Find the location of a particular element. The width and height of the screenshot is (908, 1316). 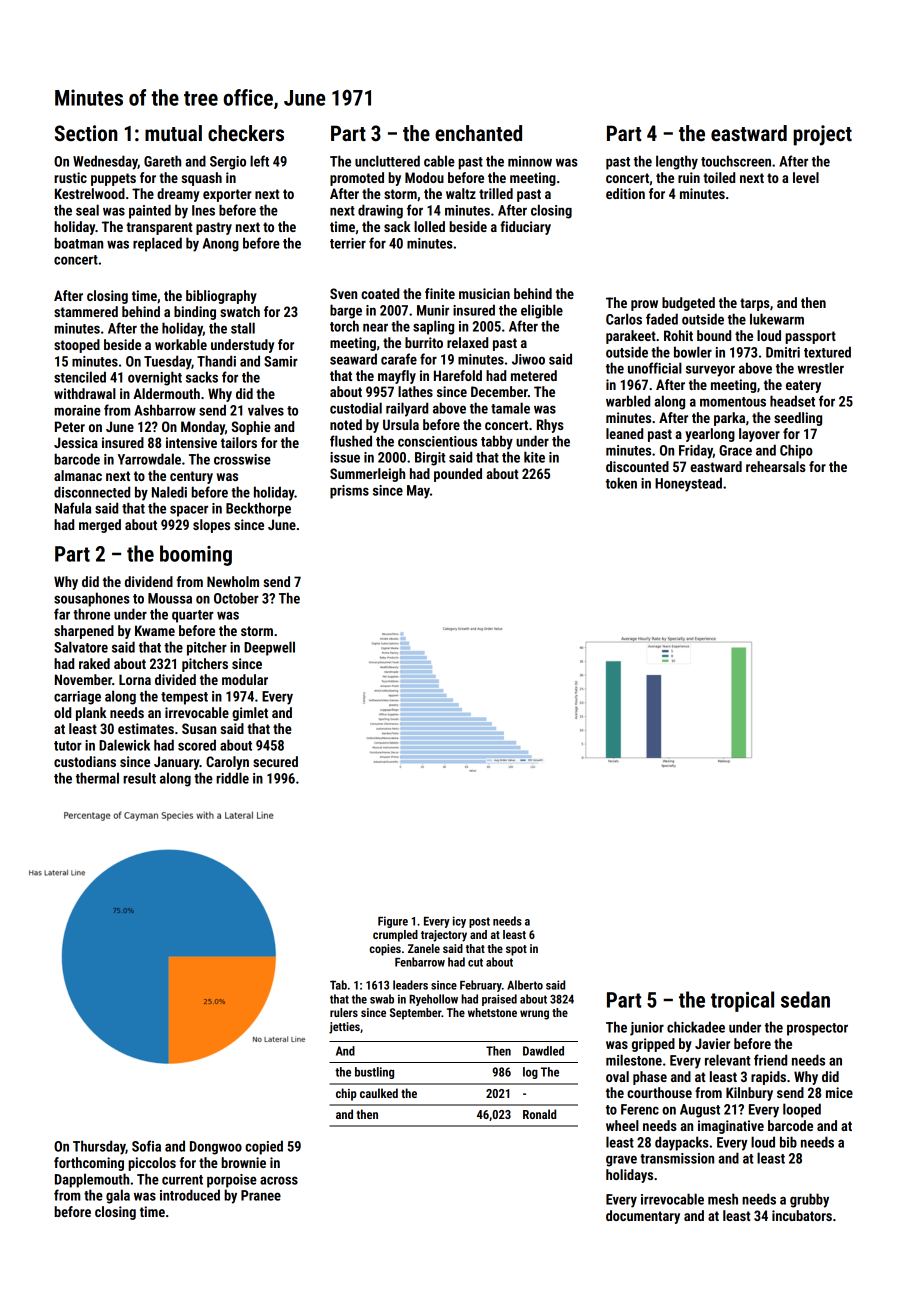

boatman is located at coordinates (78, 243).
